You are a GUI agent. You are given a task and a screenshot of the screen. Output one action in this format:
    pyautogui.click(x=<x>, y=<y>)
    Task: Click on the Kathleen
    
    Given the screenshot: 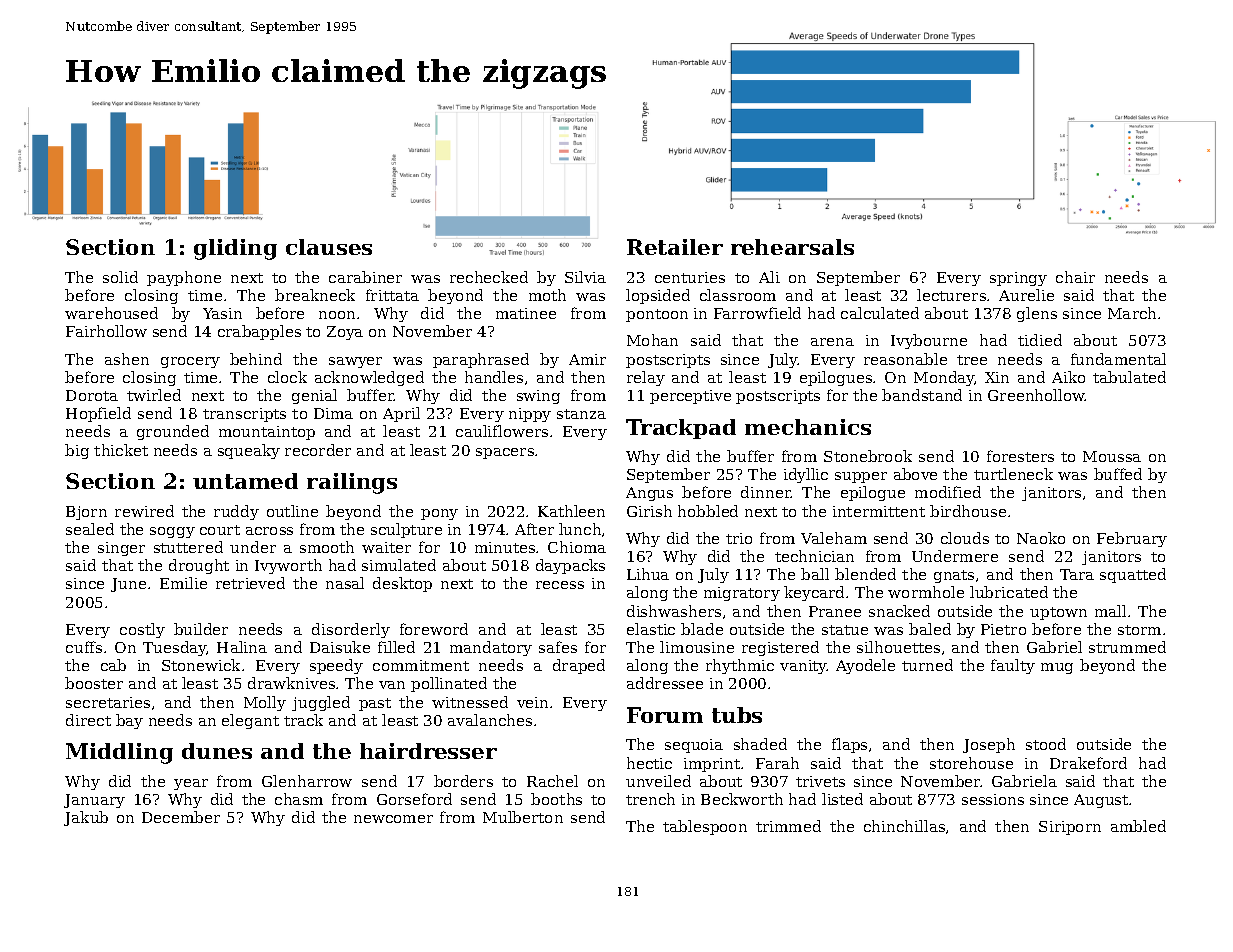 What is the action you would take?
    pyautogui.click(x=571, y=511)
